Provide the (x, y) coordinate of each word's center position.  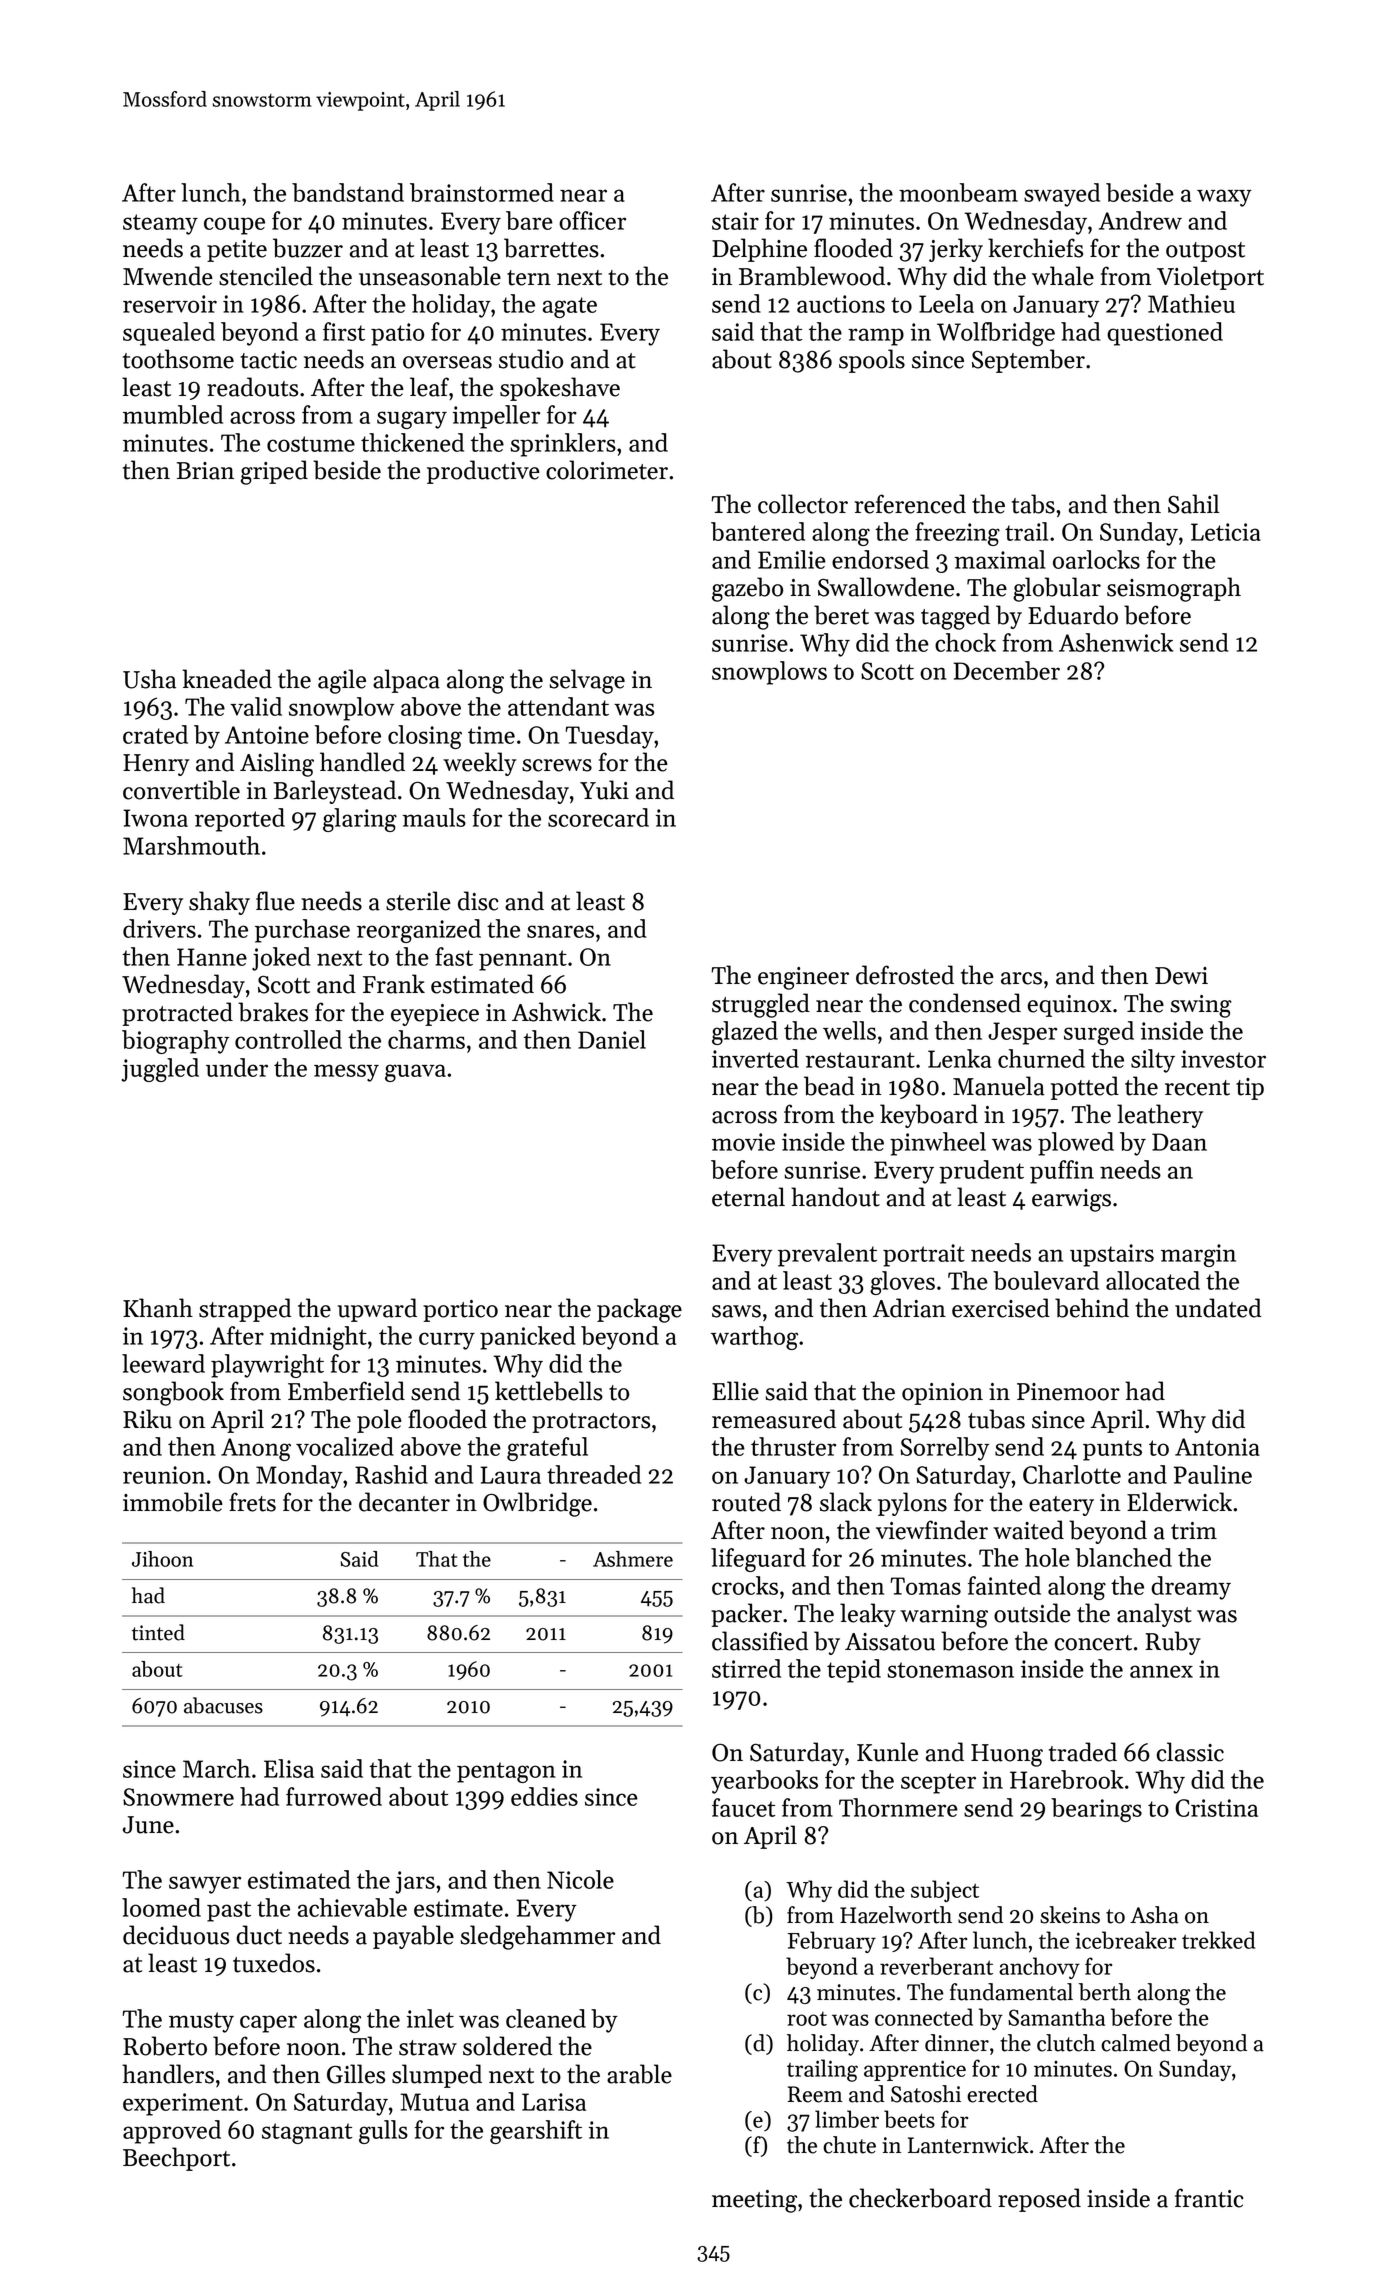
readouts (252, 387)
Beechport (176, 2159)
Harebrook (1066, 1779)
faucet (743, 1807)
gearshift (536, 2132)
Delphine (759, 250)
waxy (1224, 198)
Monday (299, 1477)
